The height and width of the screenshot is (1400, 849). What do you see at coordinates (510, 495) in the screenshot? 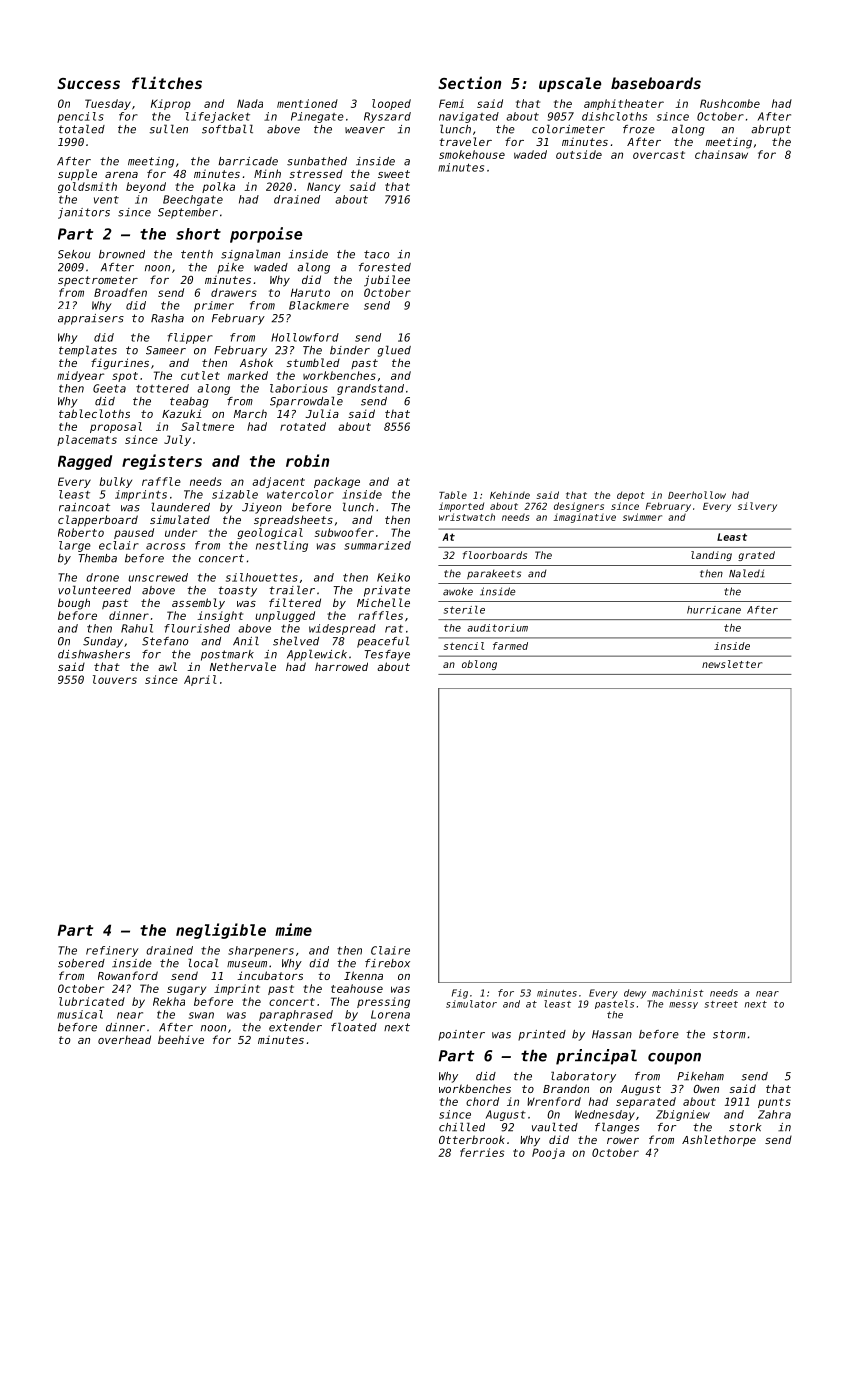
I see `Kehinde` at bounding box center [510, 495].
